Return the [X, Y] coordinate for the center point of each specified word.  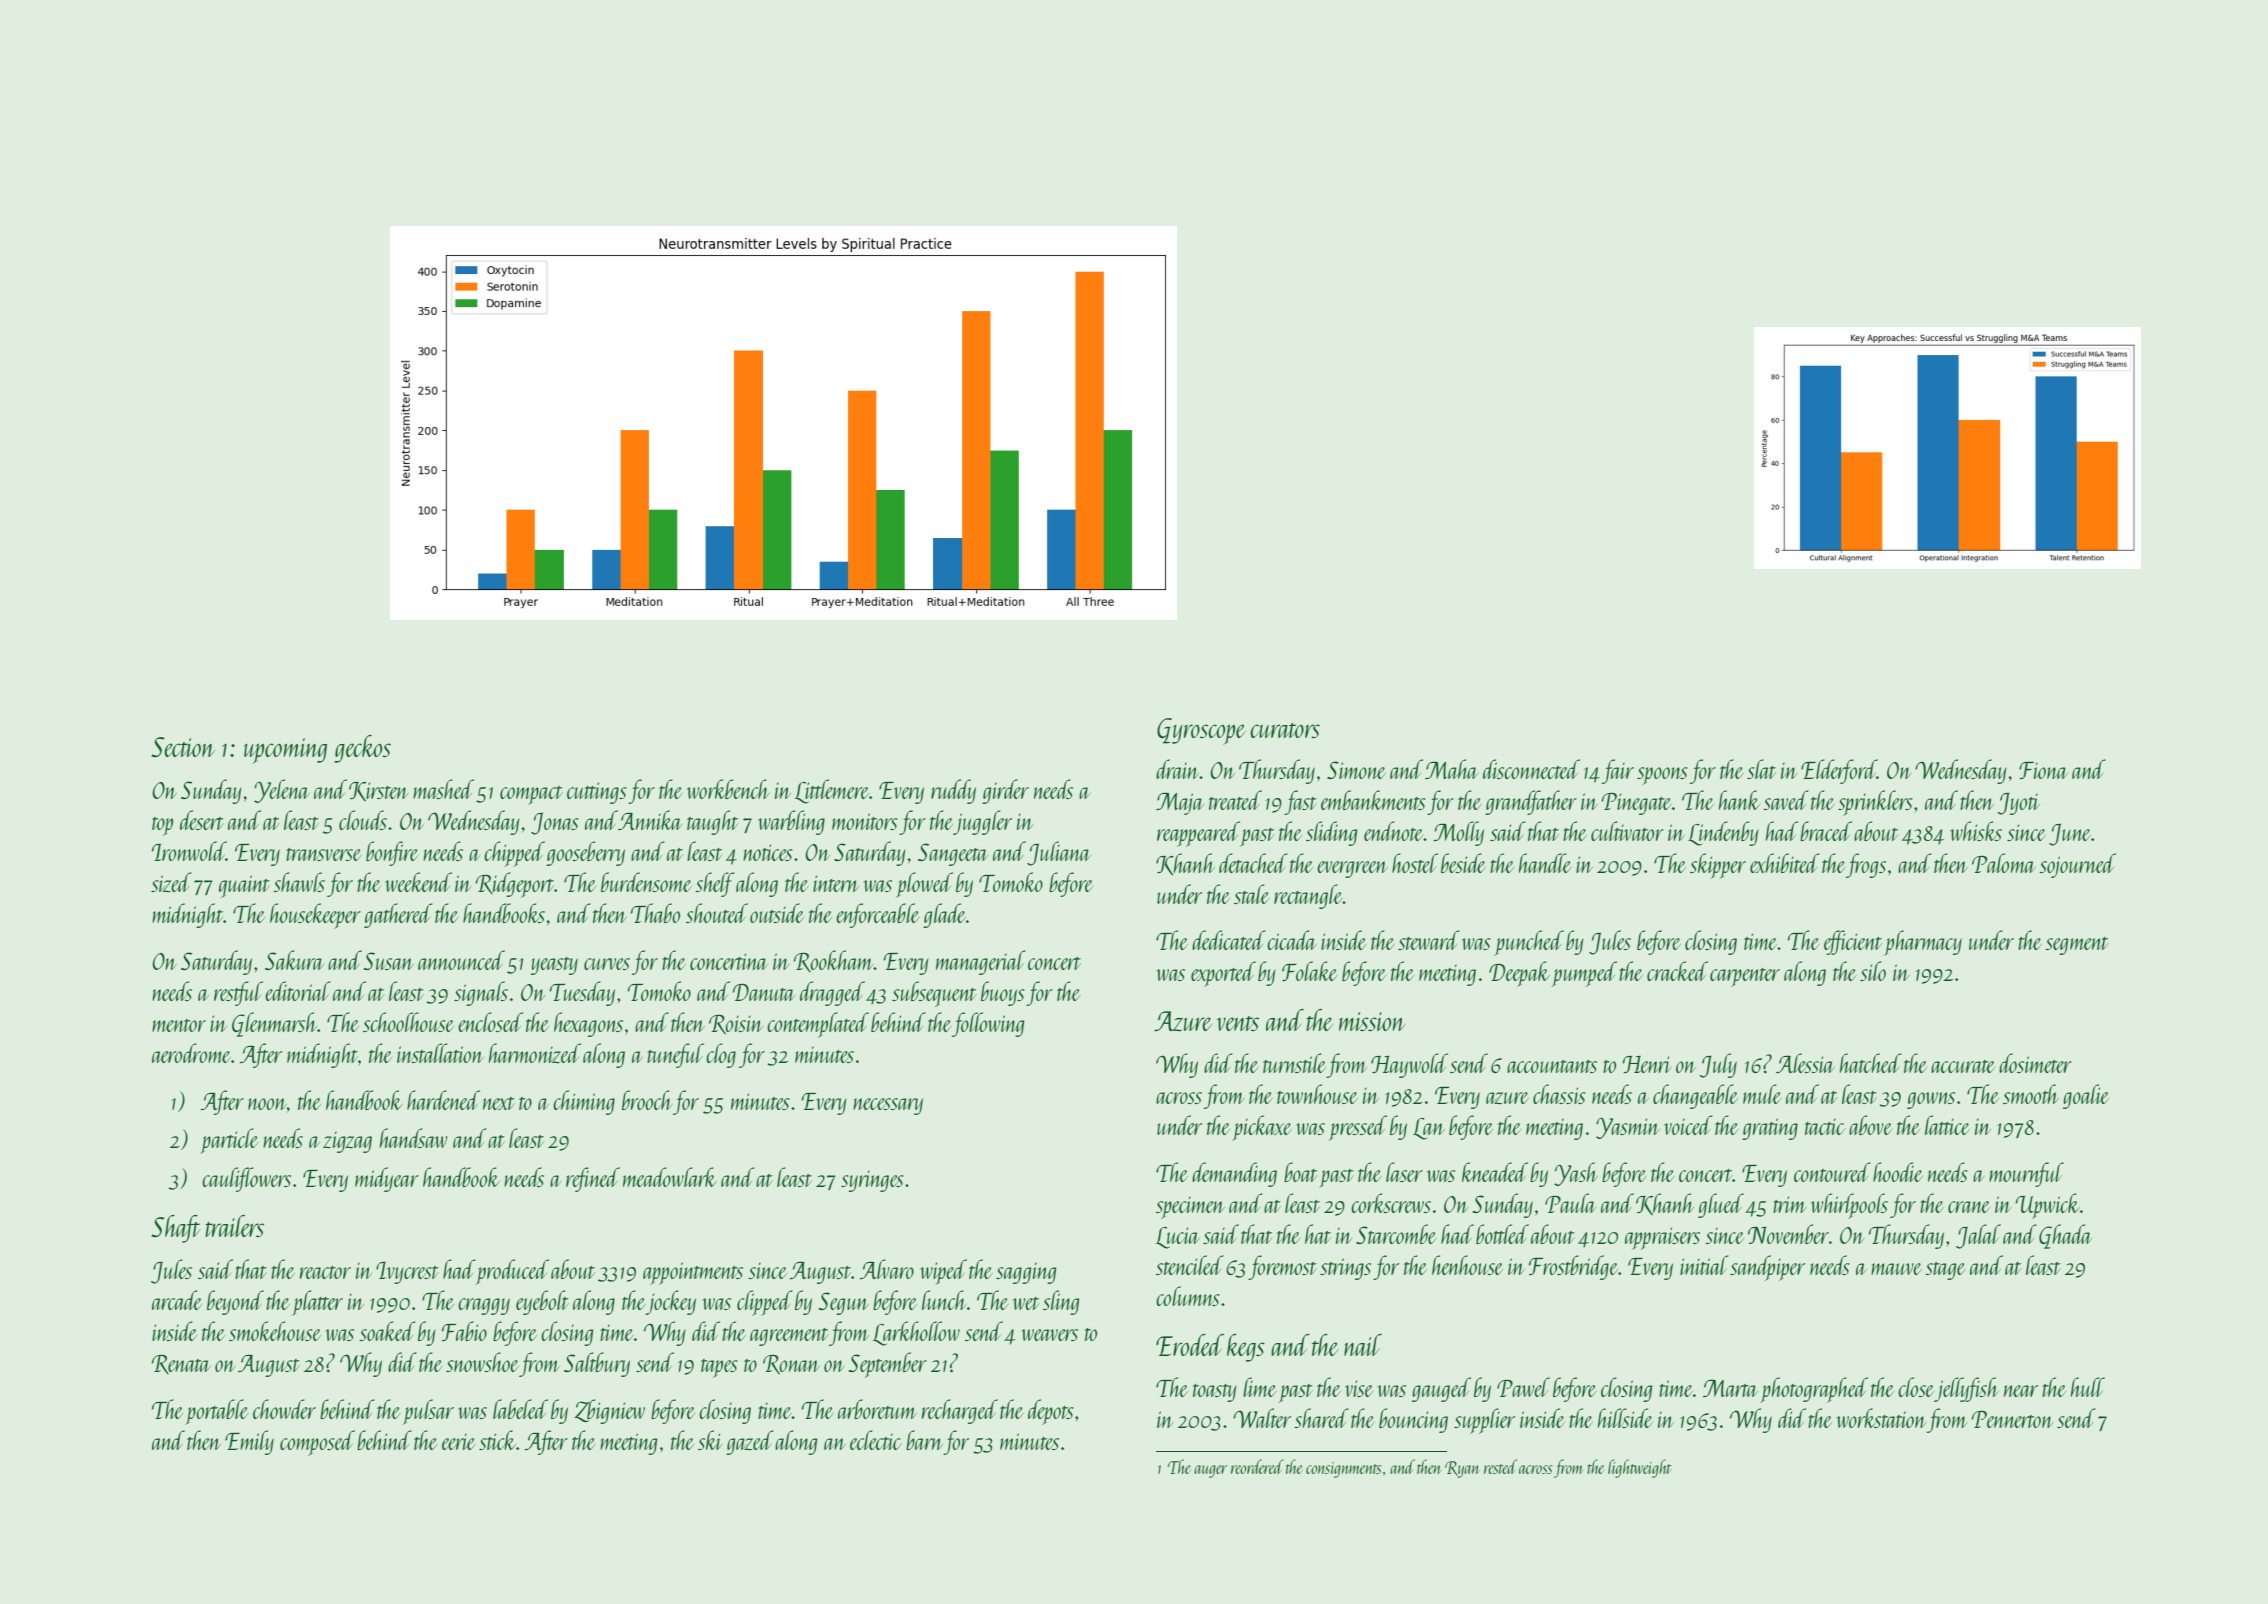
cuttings [597, 793]
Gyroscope [1201, 731]
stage [1945, 1271]
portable [216, 1412]
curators [1285, 730]
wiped [943, 1272]
